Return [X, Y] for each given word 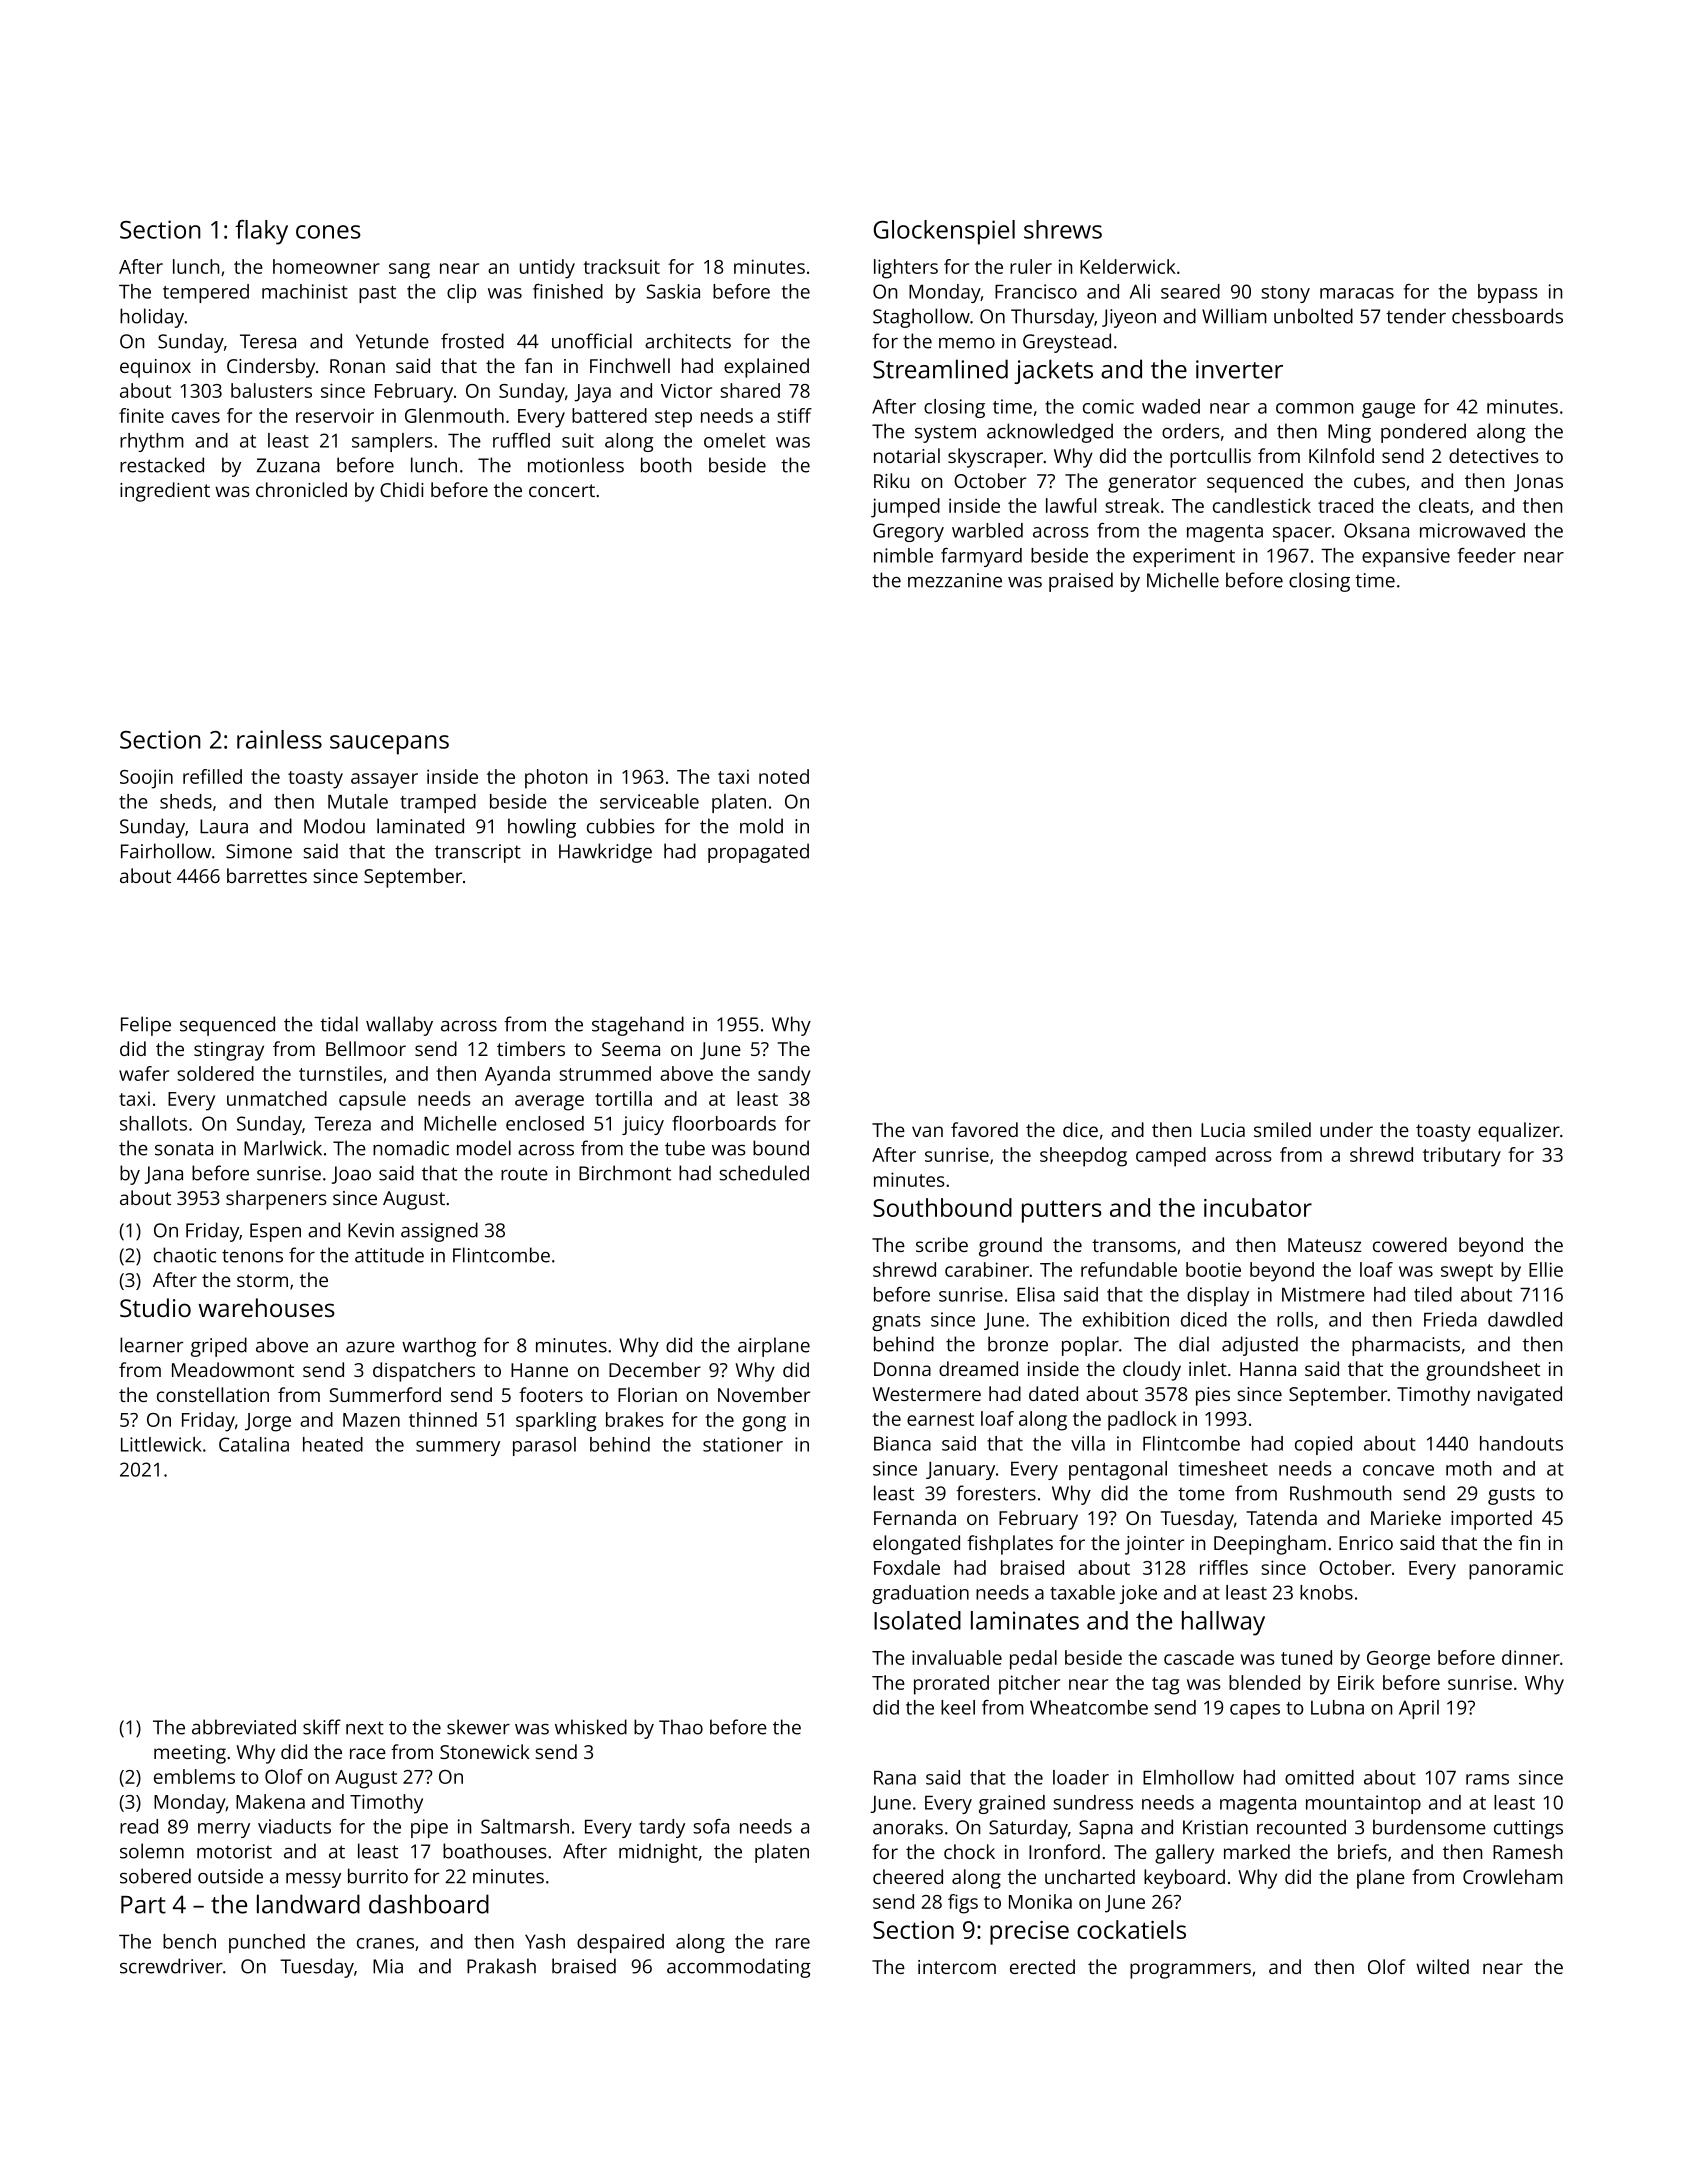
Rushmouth [1340, 1493]
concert [562, 490]
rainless [279, 739]
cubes [1379, 480]
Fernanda [915, 1517]
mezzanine [955, 580]
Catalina [254, 1444]
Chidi [402, 489]
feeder [1487, 555]
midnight [658, 1853]
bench [189, 1941]
